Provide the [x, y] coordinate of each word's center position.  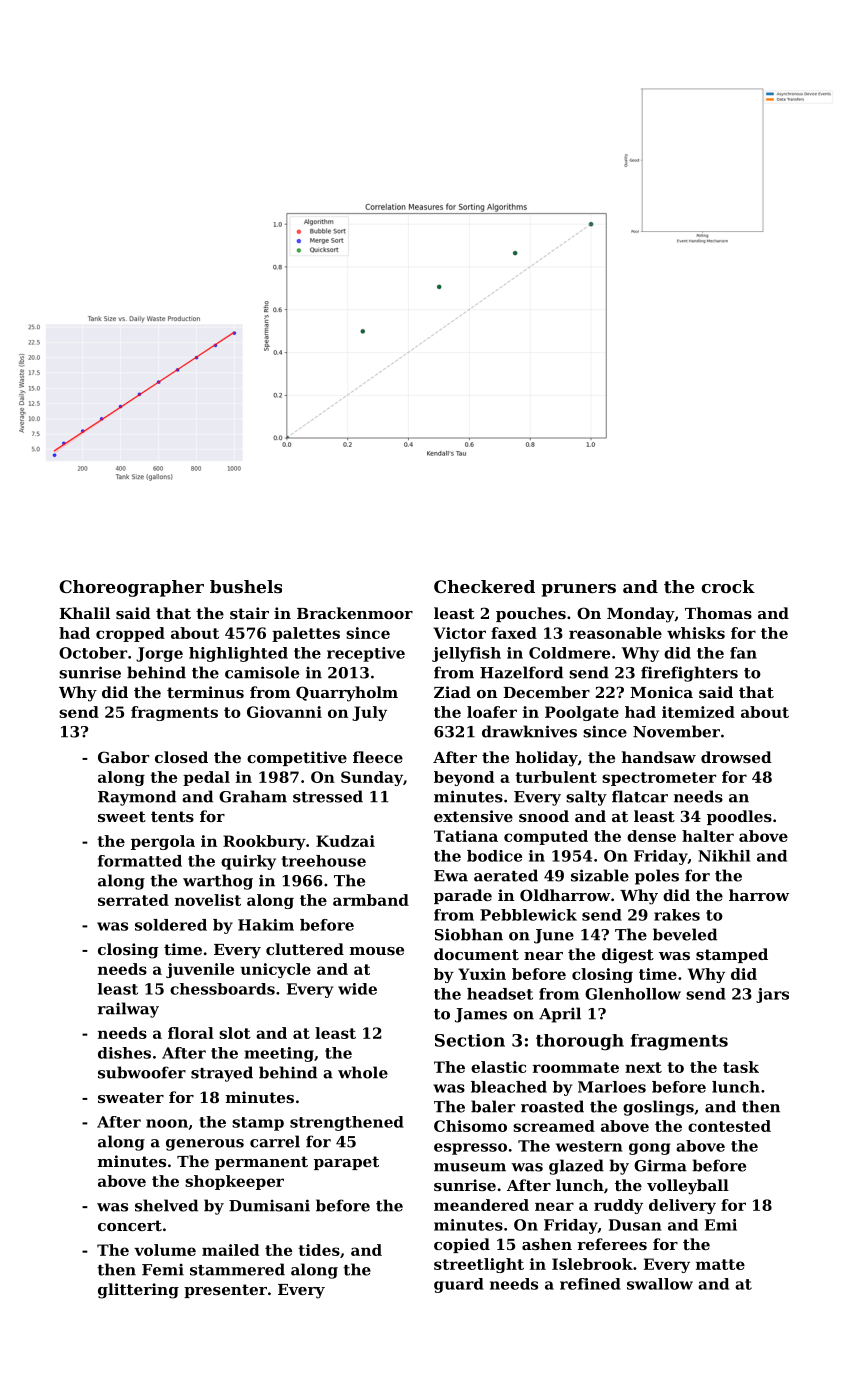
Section [470, 1040]
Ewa [451, 876]
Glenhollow [633, 994]
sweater [131, 1097]
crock [728, 586]
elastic [498, 1067]
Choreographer [131, 588]
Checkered [484, 586]
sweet [122, 816]
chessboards [222, 989]
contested [729, 1126]
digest [628, 956]
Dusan [635, 1225]
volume [165, 1250]
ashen [547, 1244]
